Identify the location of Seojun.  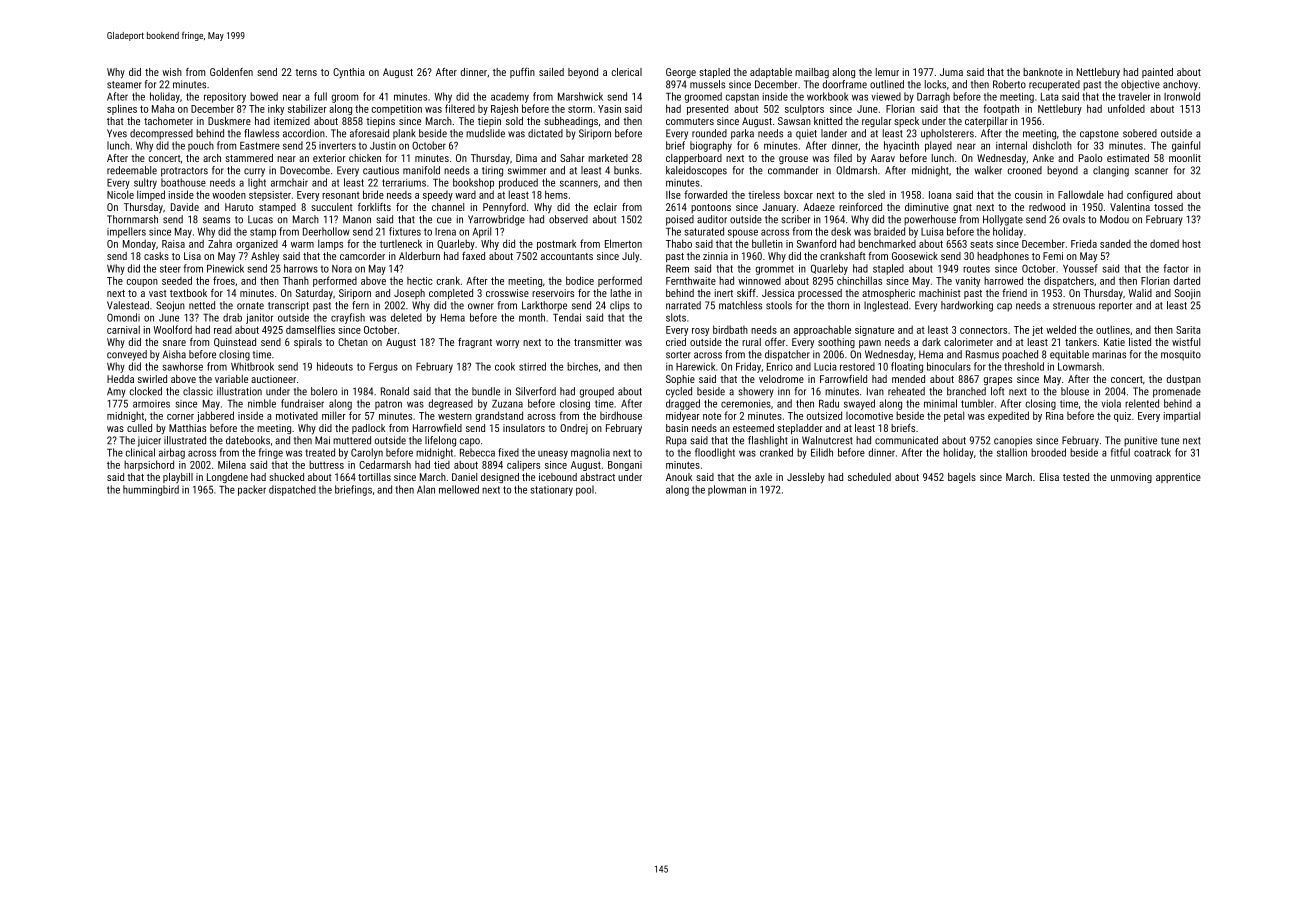
(170, 306).
